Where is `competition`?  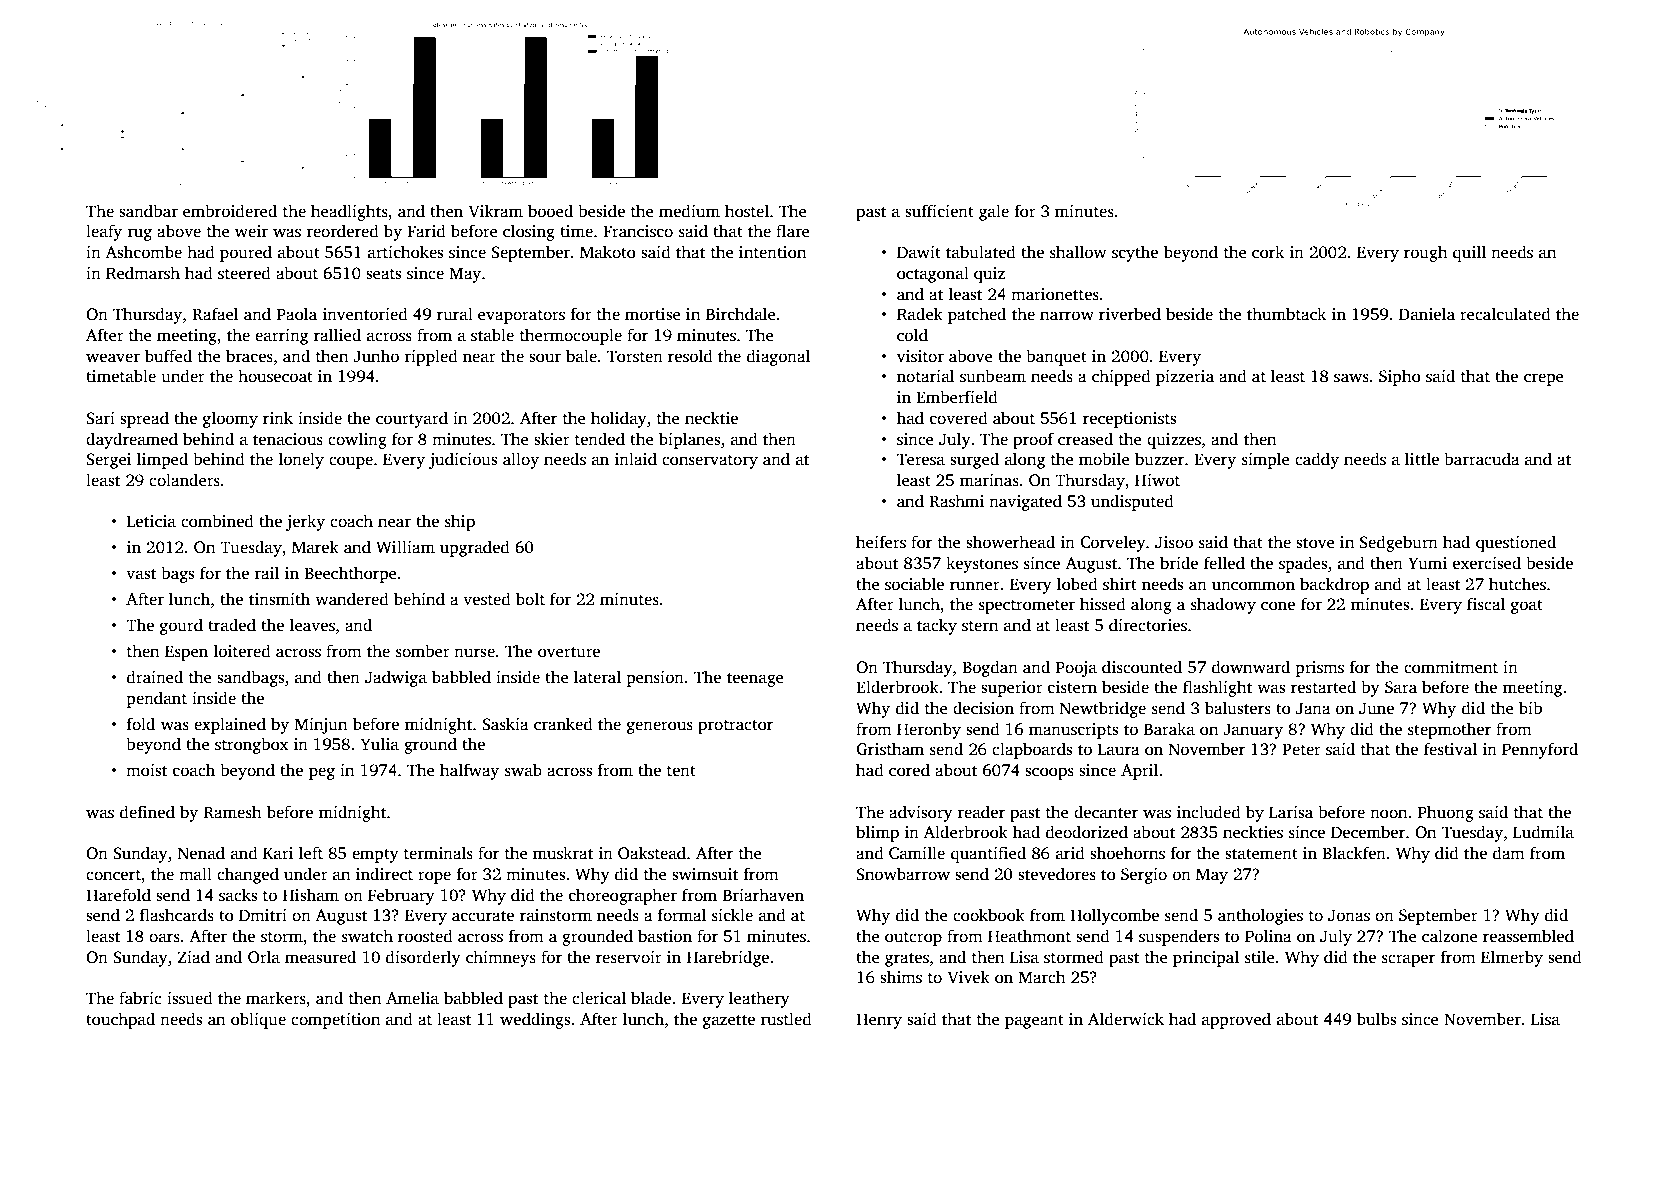 competition is located at coordinates (335, 1021).
